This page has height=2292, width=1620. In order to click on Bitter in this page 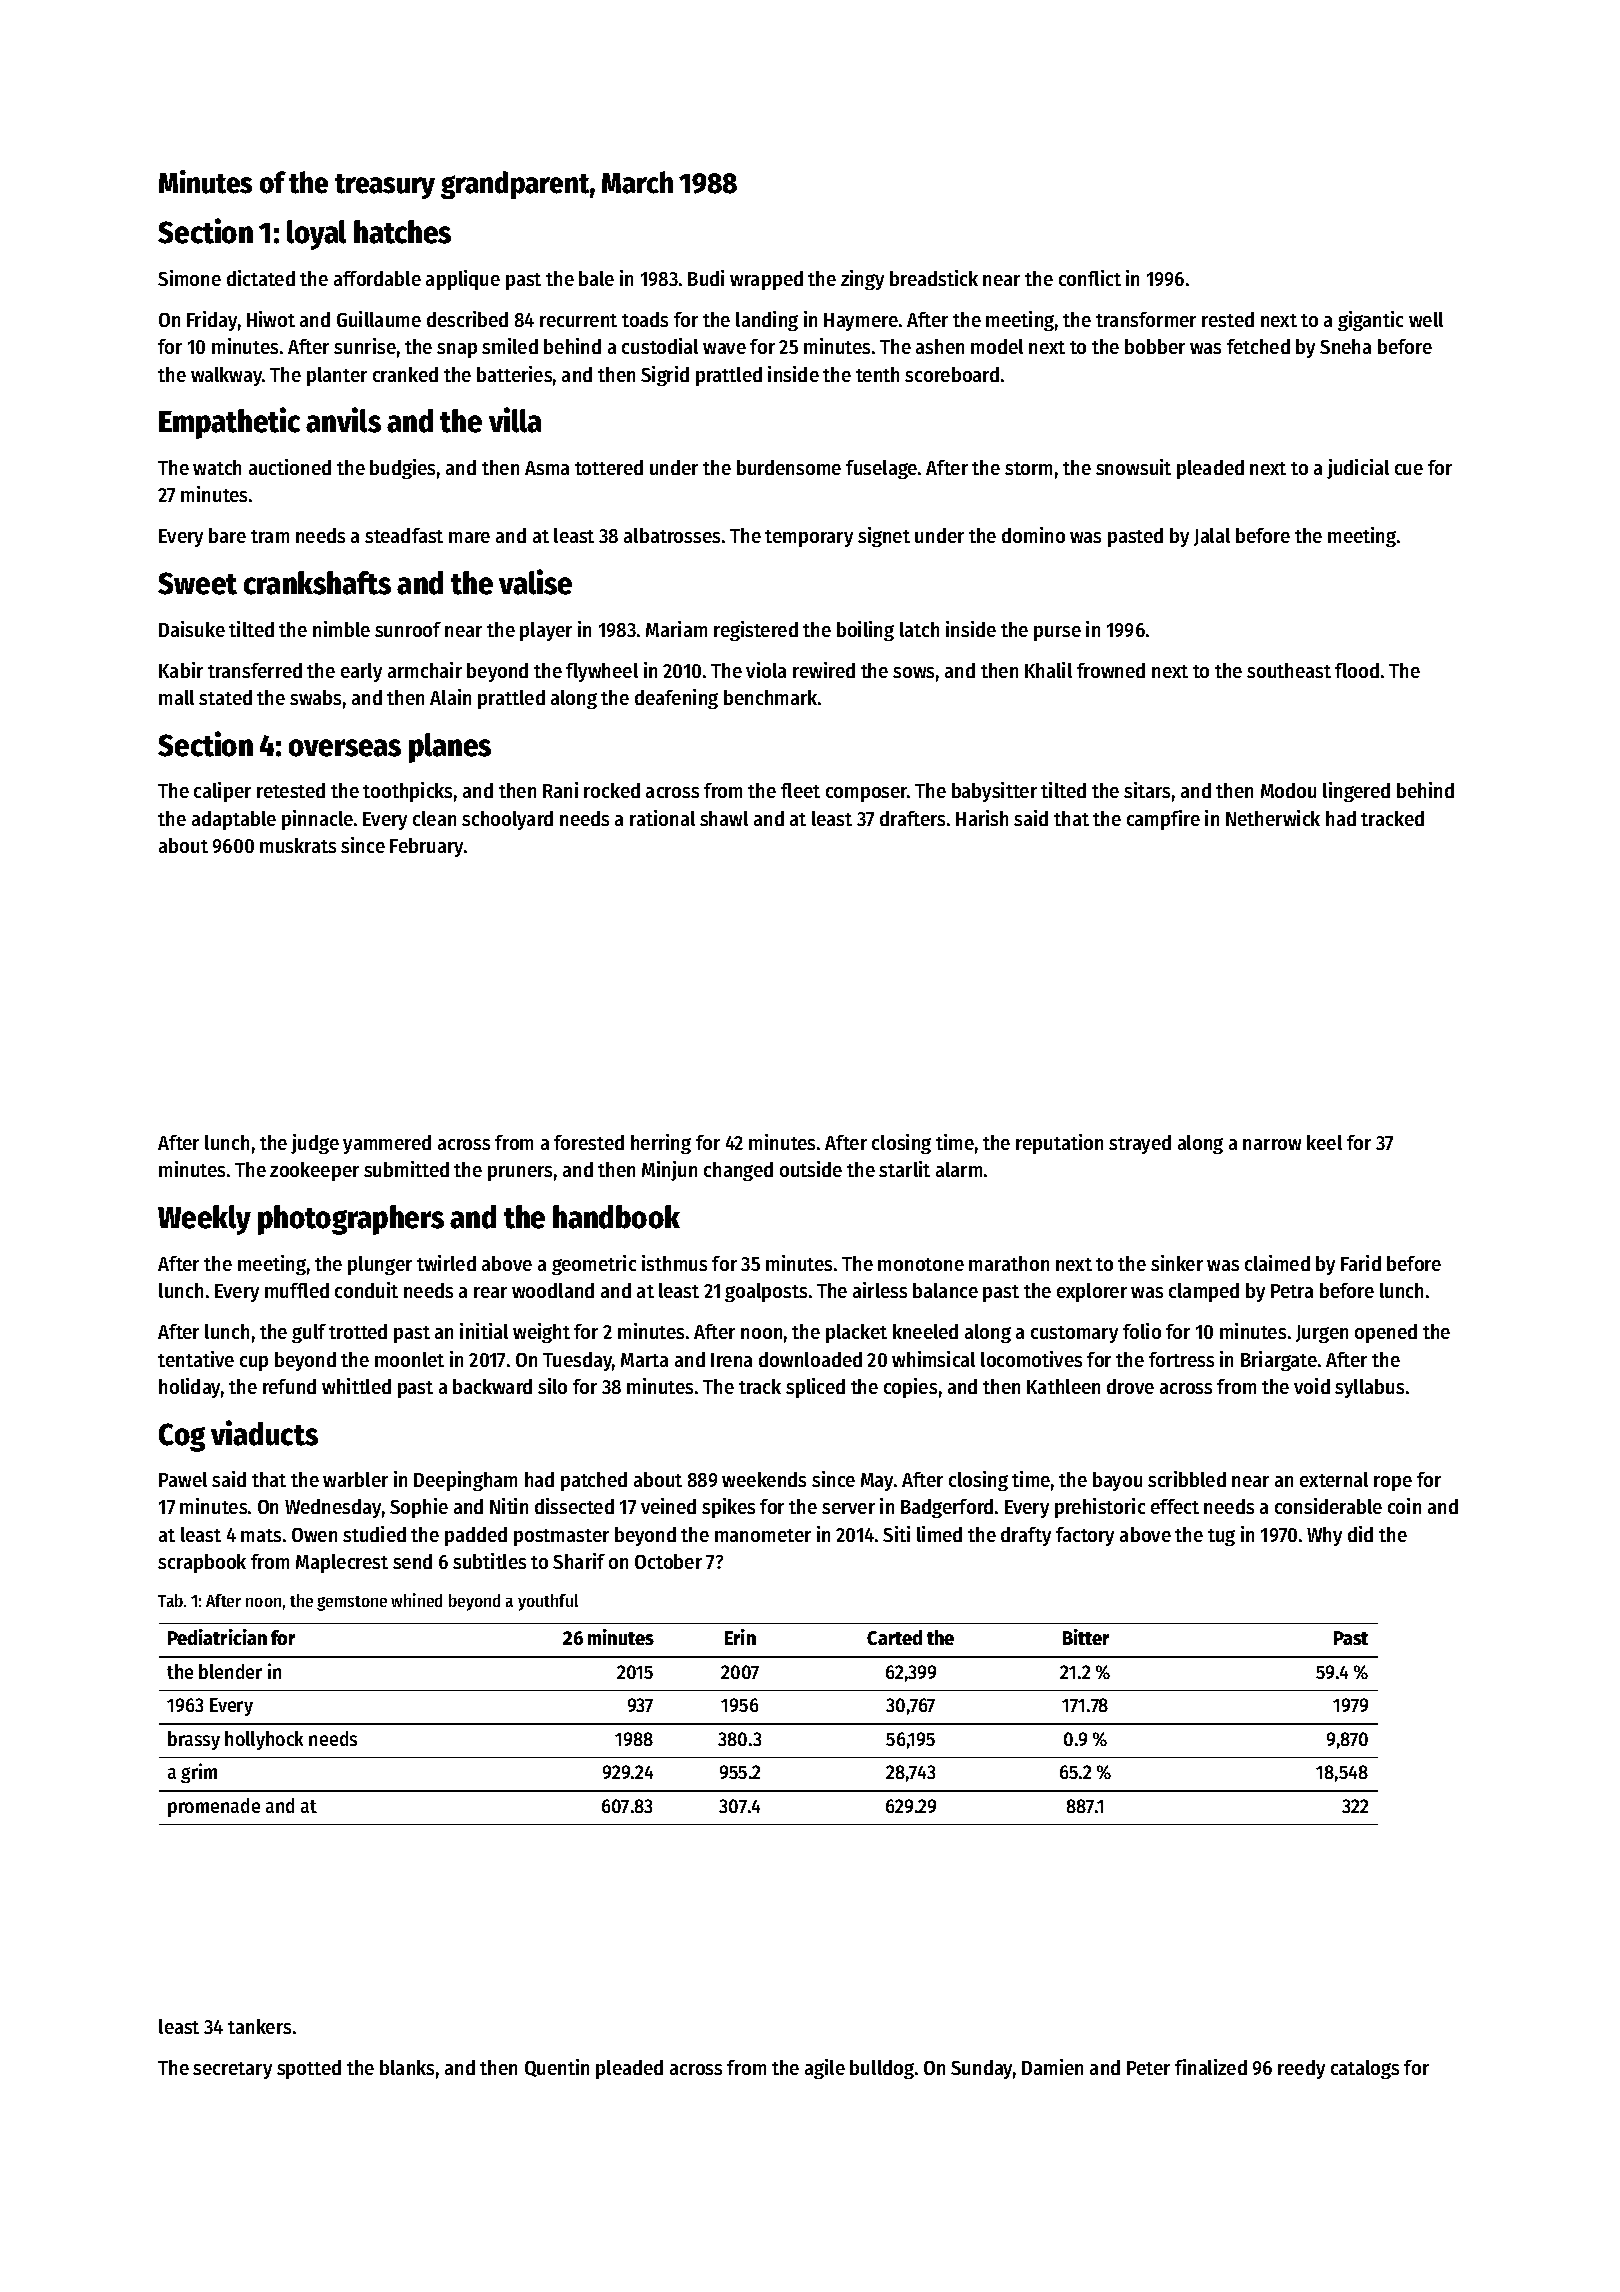, I will do `click(1086, 1637)`.
